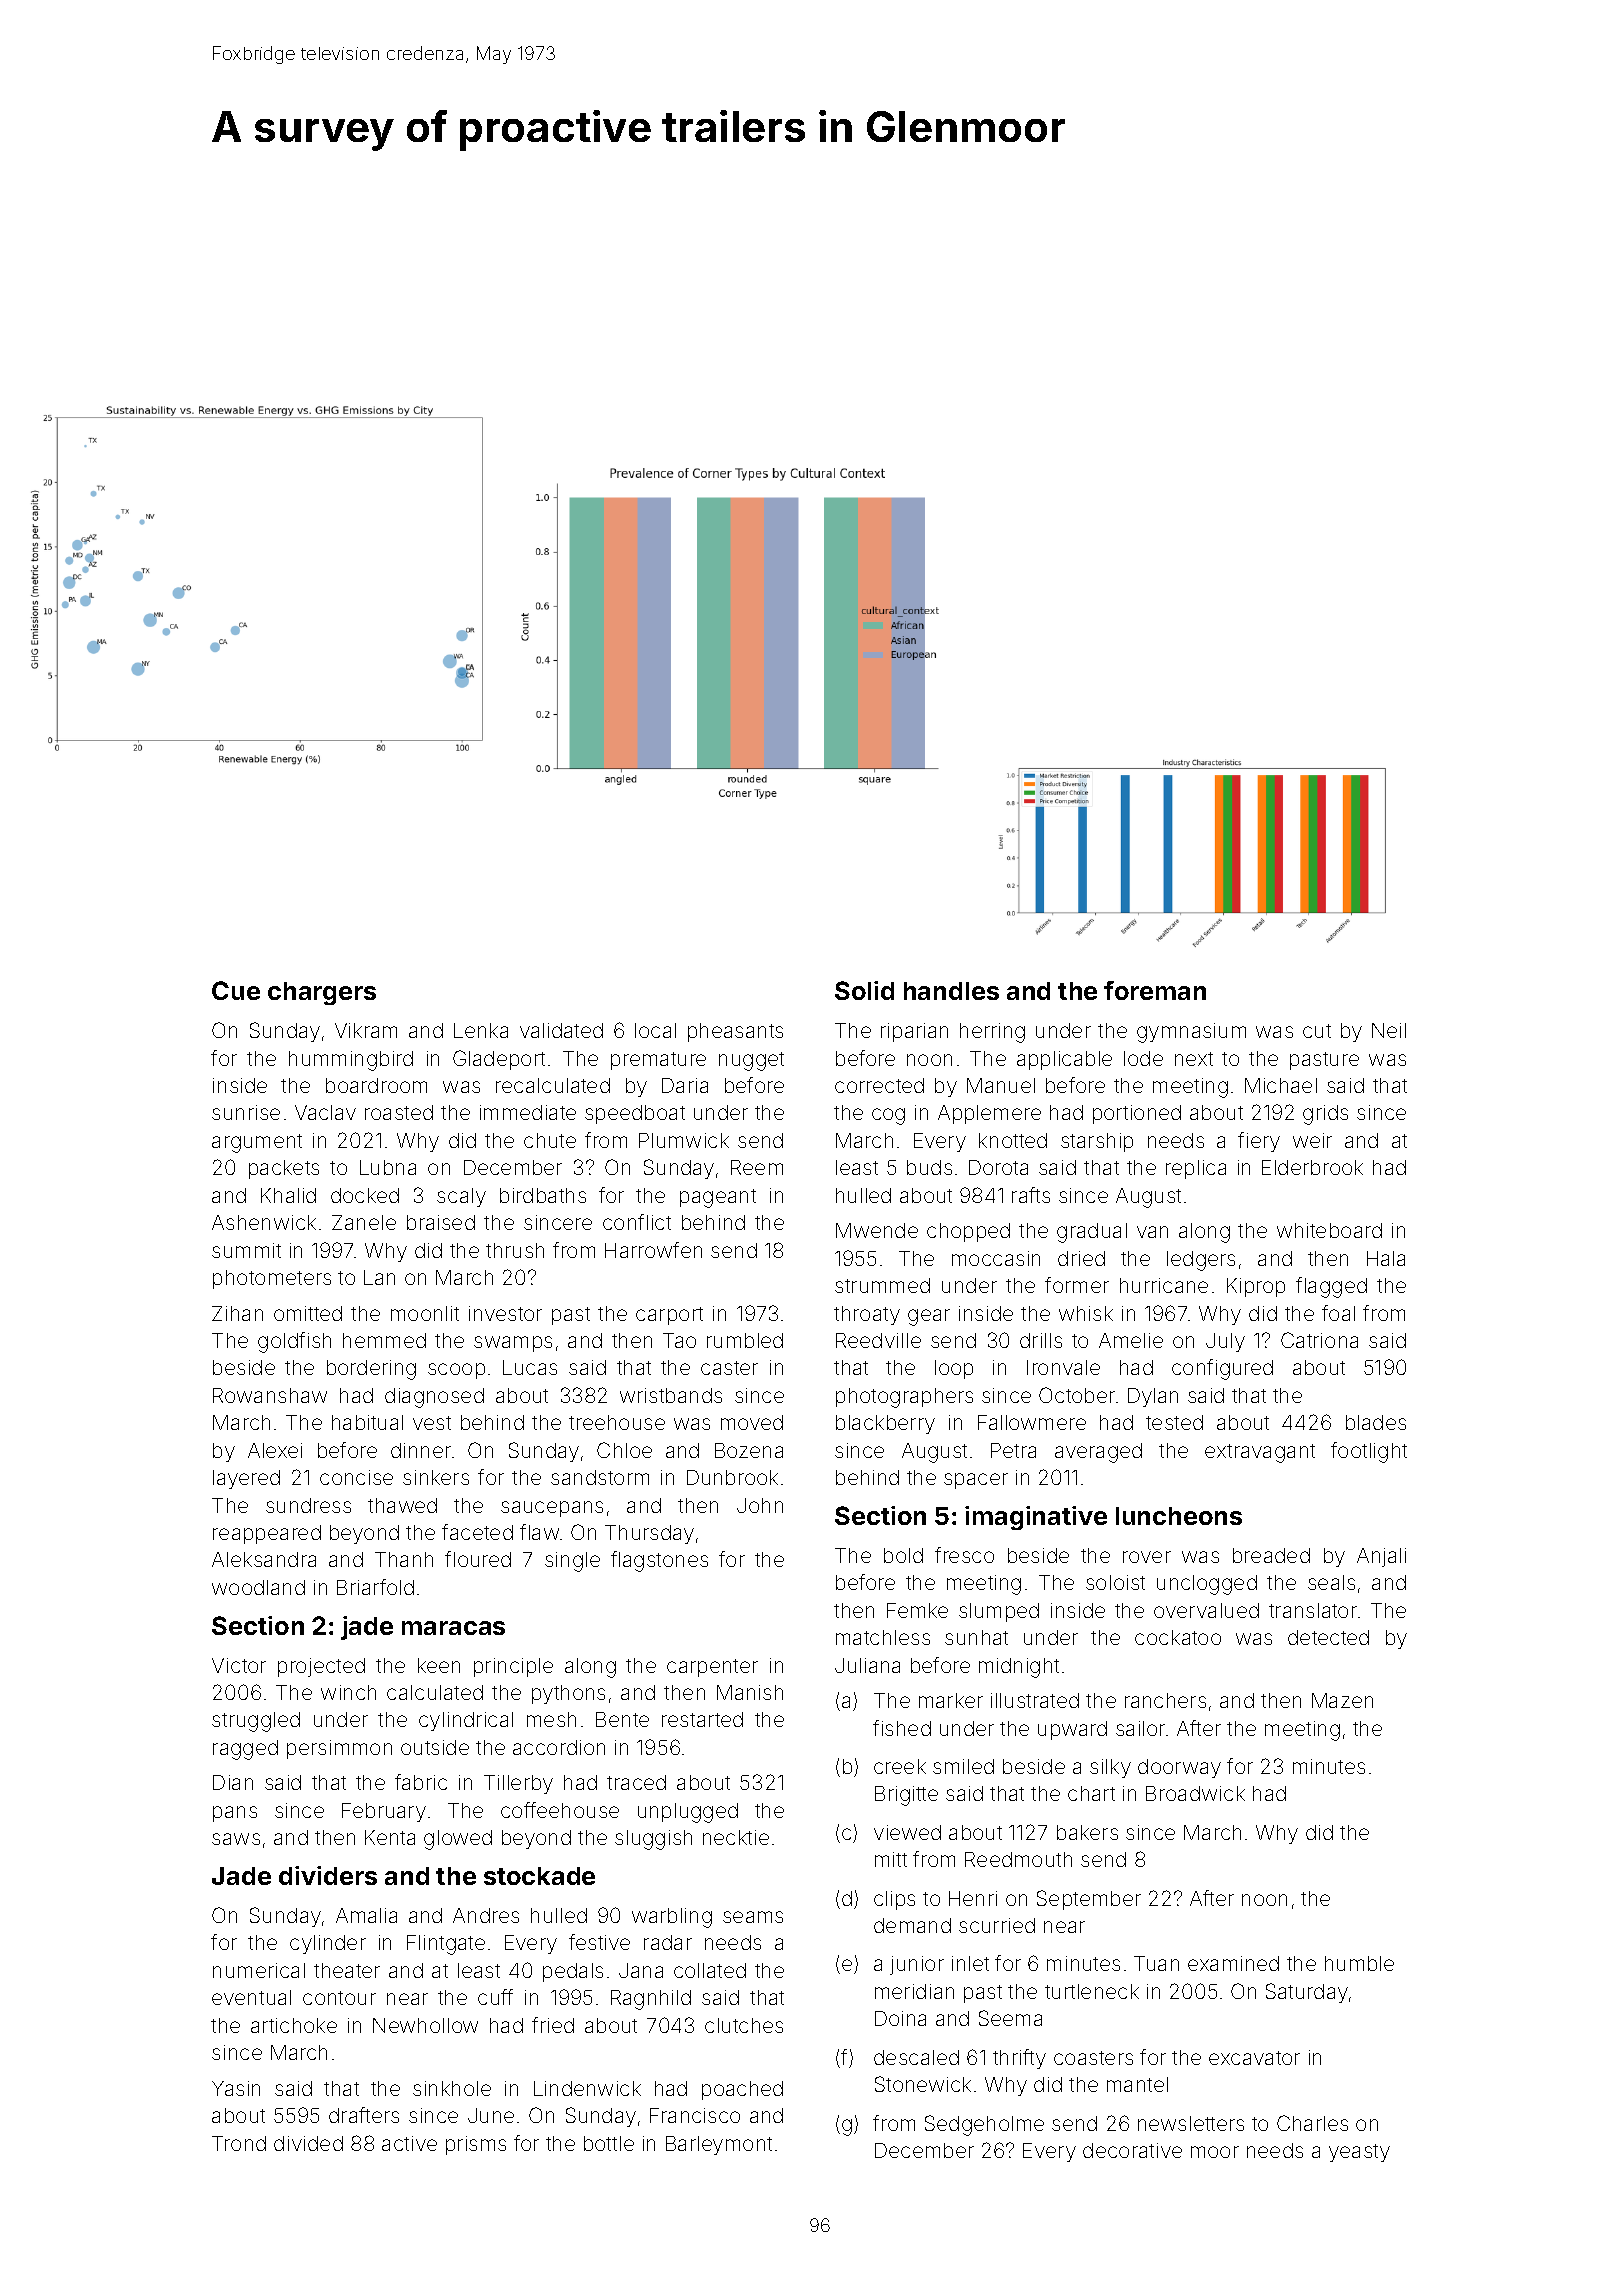  I want to click on clutches, so click(744, 2025).
